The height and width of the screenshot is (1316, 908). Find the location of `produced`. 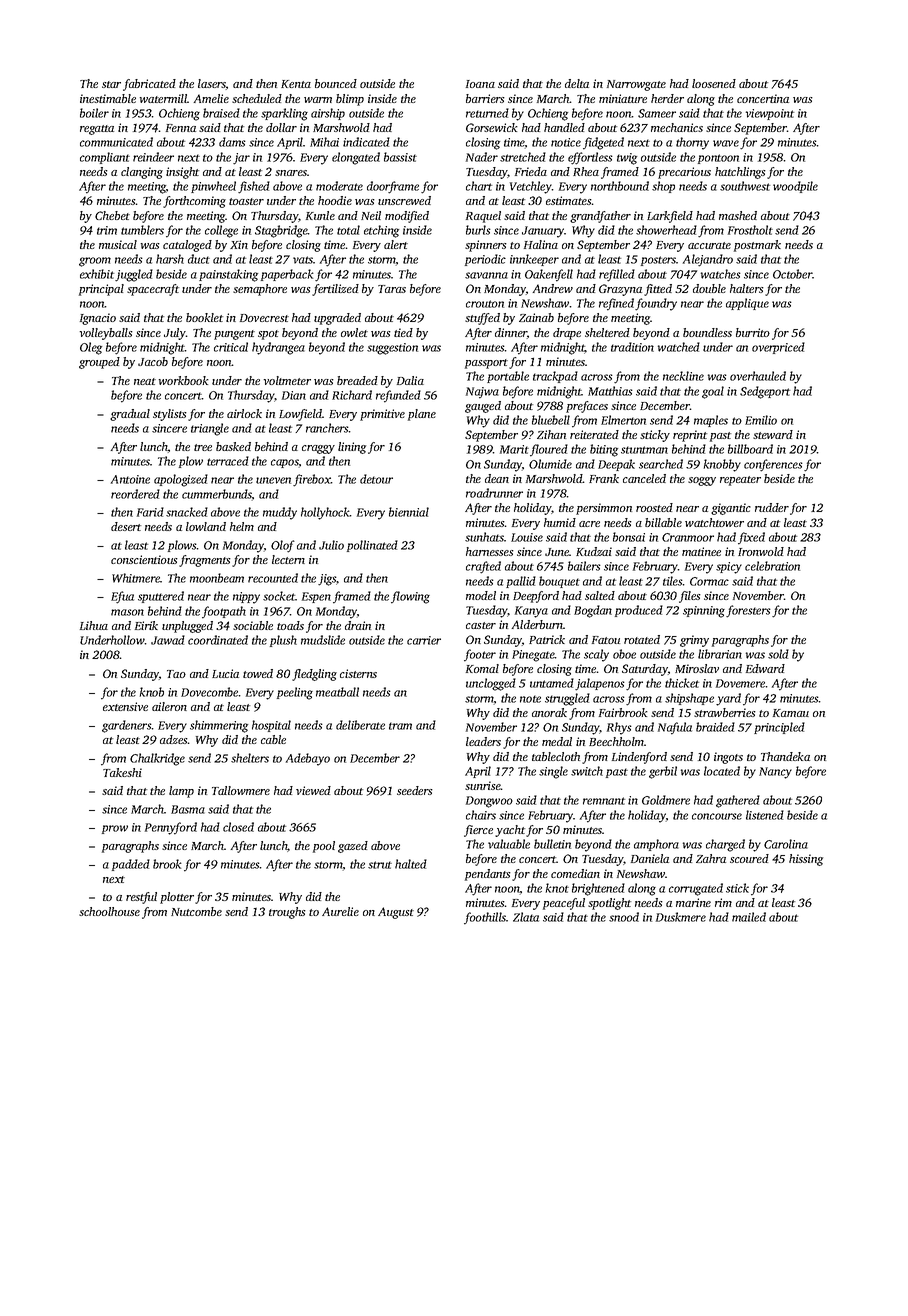

produced is located at coordinates (639, 611).
